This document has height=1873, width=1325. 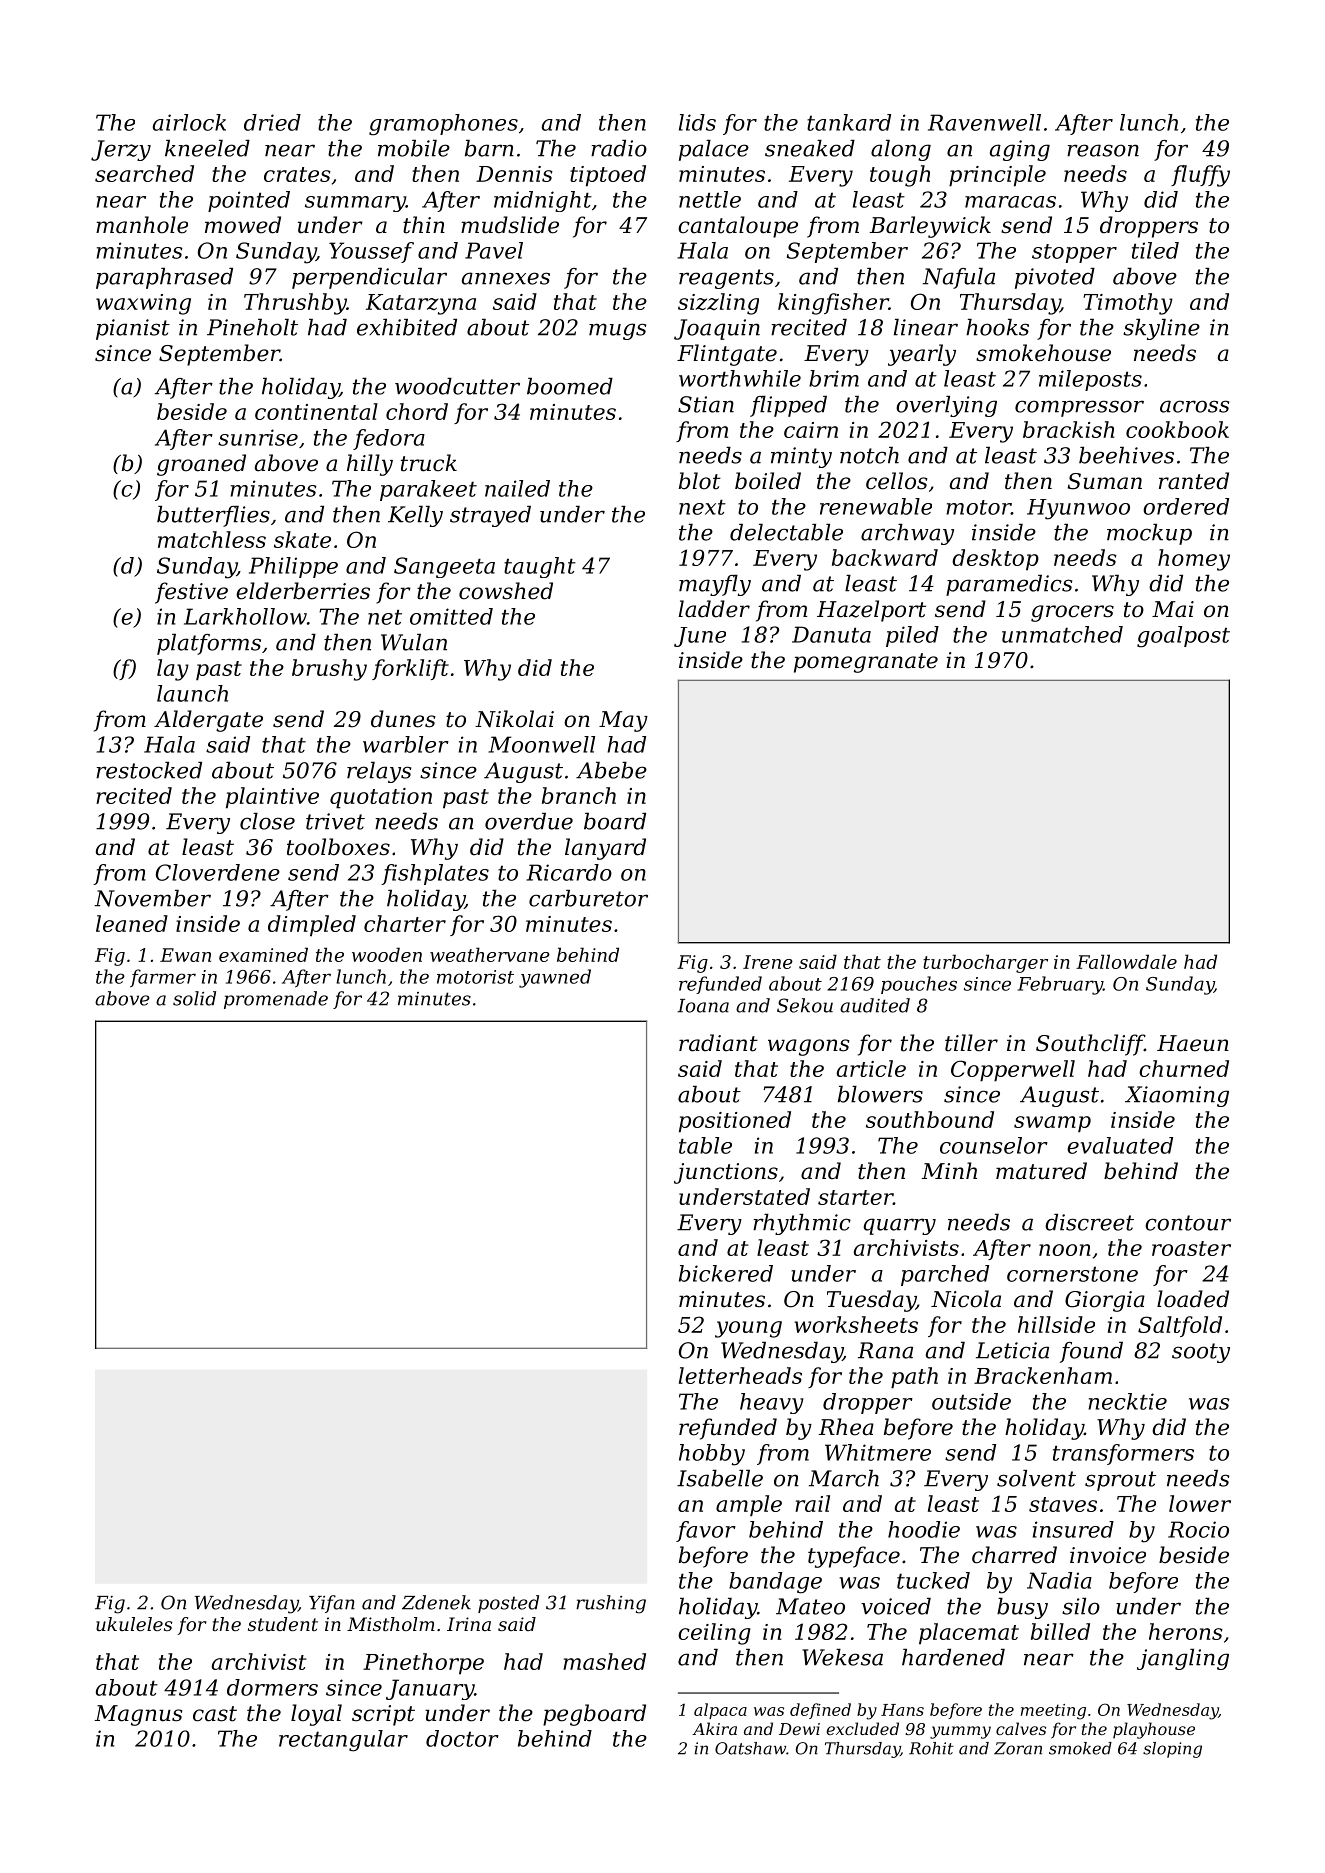 What do you see at coordinates (138, 1715) in the document?
I see `Magnus` at bounding box center [138, 1715].
